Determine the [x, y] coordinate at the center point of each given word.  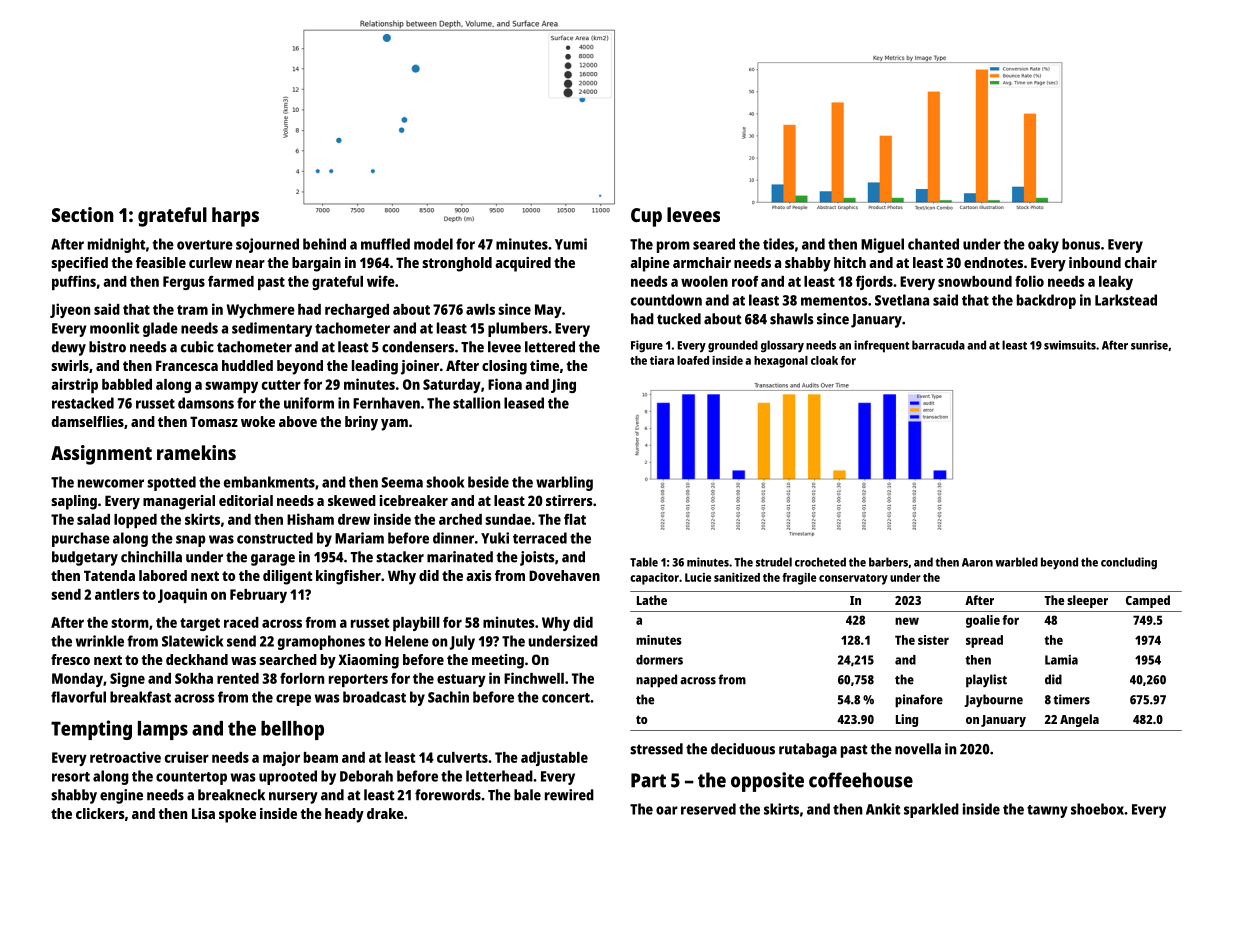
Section [83, 214]
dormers [659, 660]
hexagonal [781, 362]
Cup [646, 217]
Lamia [1061, 659]
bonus [1081, 244]
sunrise [1149, 345]
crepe [293, 700]
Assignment [101, 455]
